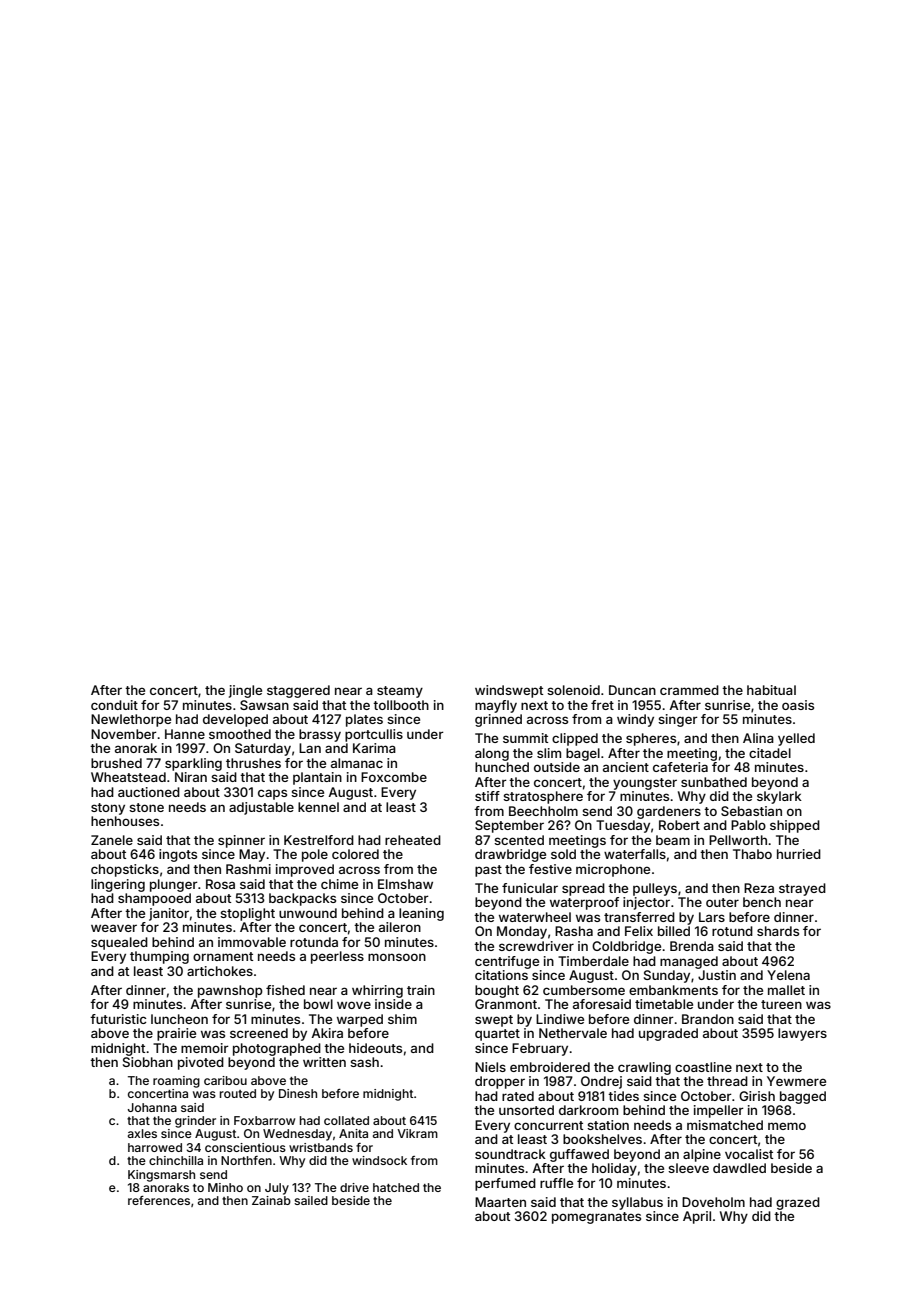 Image resolution: width=924 pixels, height=1308 pixels. I want to click on reheated, so click(413, 840).
